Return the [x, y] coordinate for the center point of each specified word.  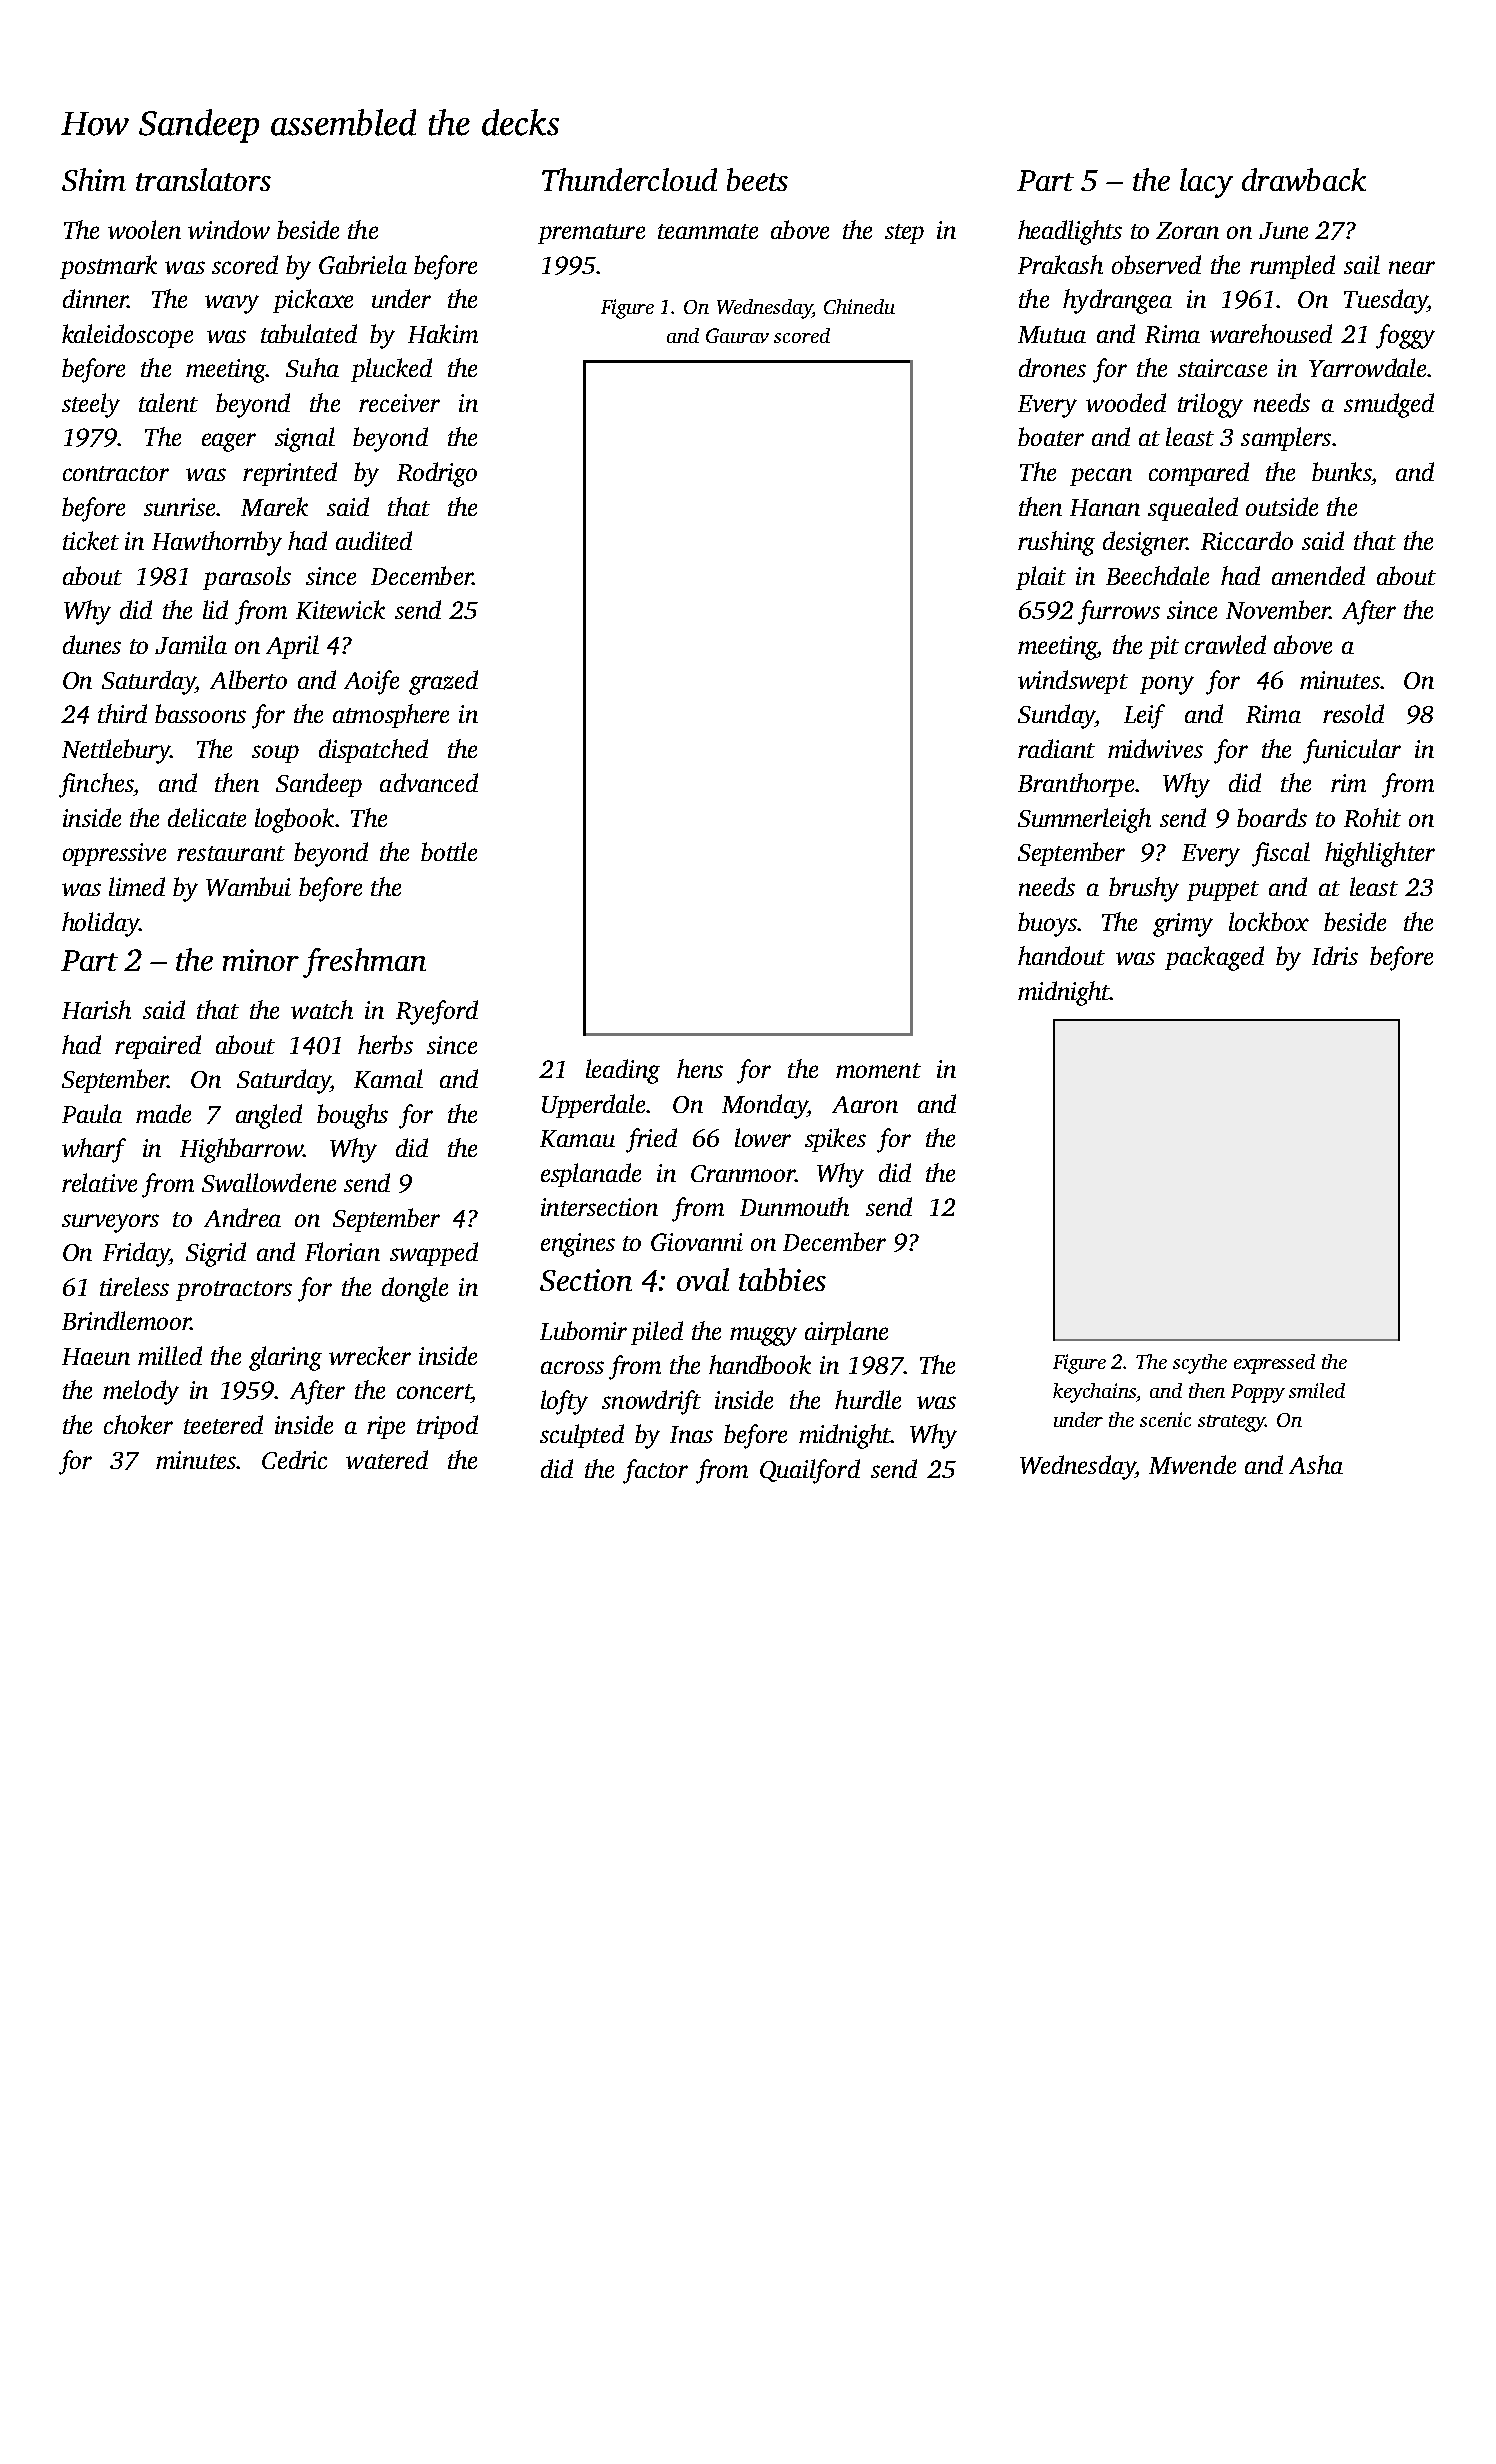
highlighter [1380, 854]
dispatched [373, 751]
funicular [1352, 751]
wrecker [370, 1355]
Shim [94, 179]
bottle [449, 851]
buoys [1047, 924]
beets [757, 179]
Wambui [248, 886]
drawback [1304, 179]
